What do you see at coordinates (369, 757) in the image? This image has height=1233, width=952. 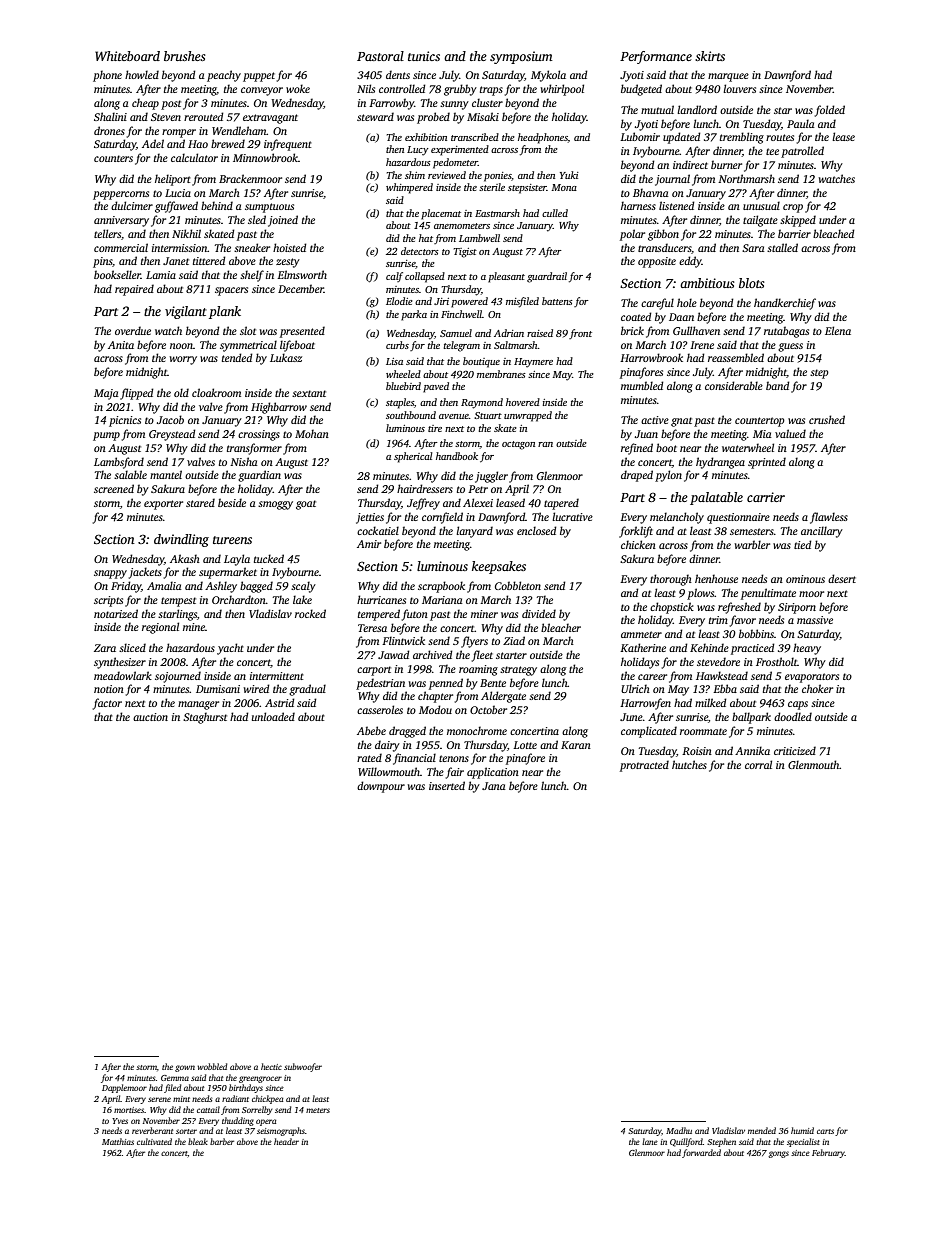 I see `rated` at bounding box center [369, 757].
